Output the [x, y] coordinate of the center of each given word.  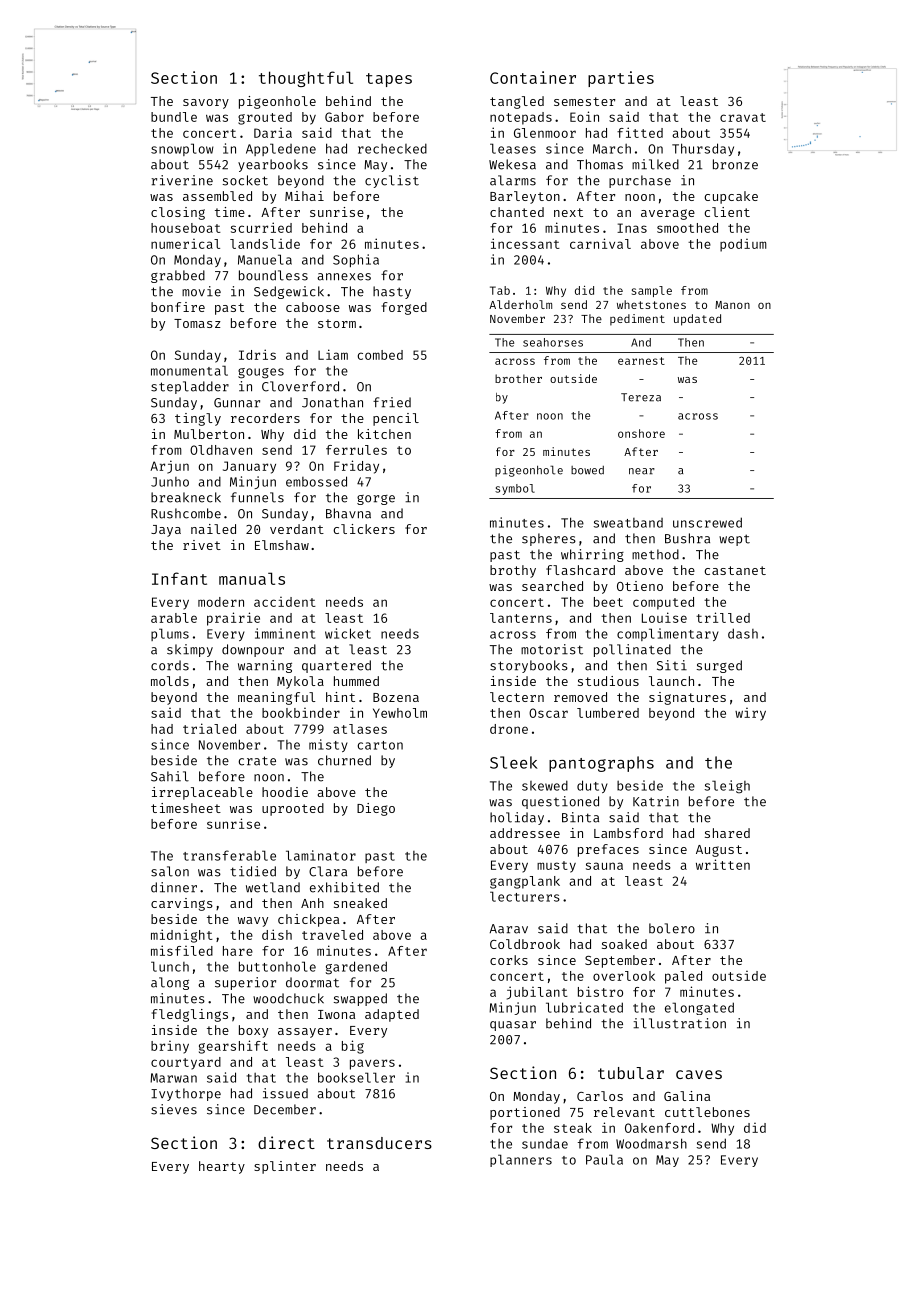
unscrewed [707, 522]
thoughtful [306, 79]
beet [608, 602]
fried [392, 402]
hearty [222, 1167]
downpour [253, 650]
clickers [364, 529]
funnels [257, 497]
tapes [389, 80]
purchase [640, 181]
